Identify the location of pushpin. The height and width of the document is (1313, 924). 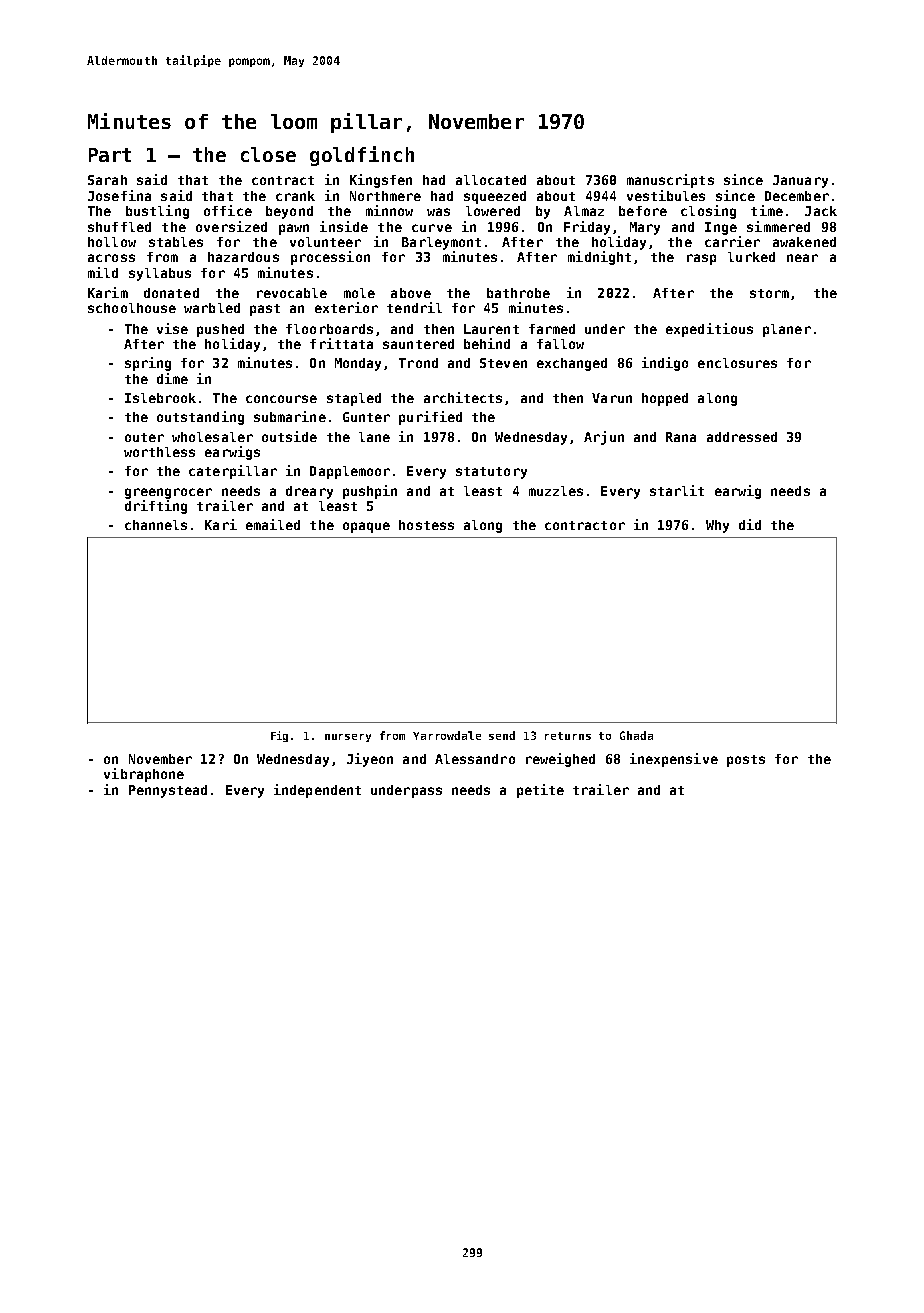
(370, 492).
